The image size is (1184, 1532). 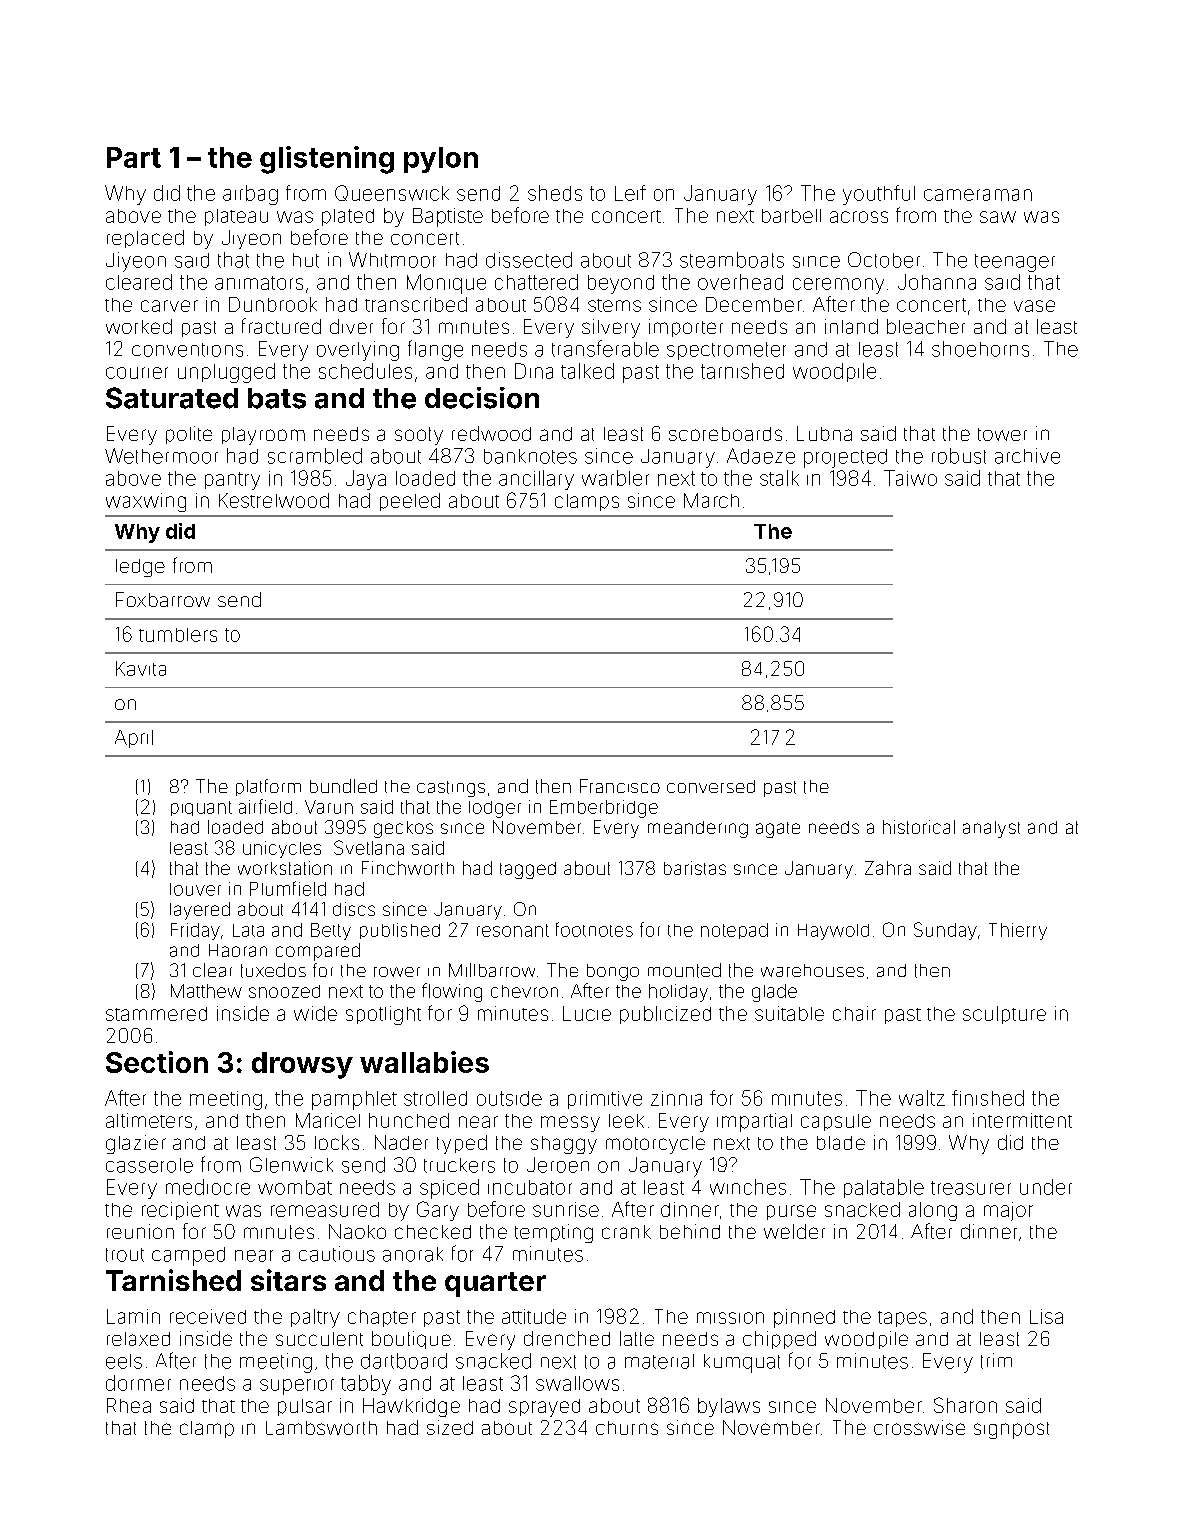 I want to click on March, so click(x=711, y=500).
